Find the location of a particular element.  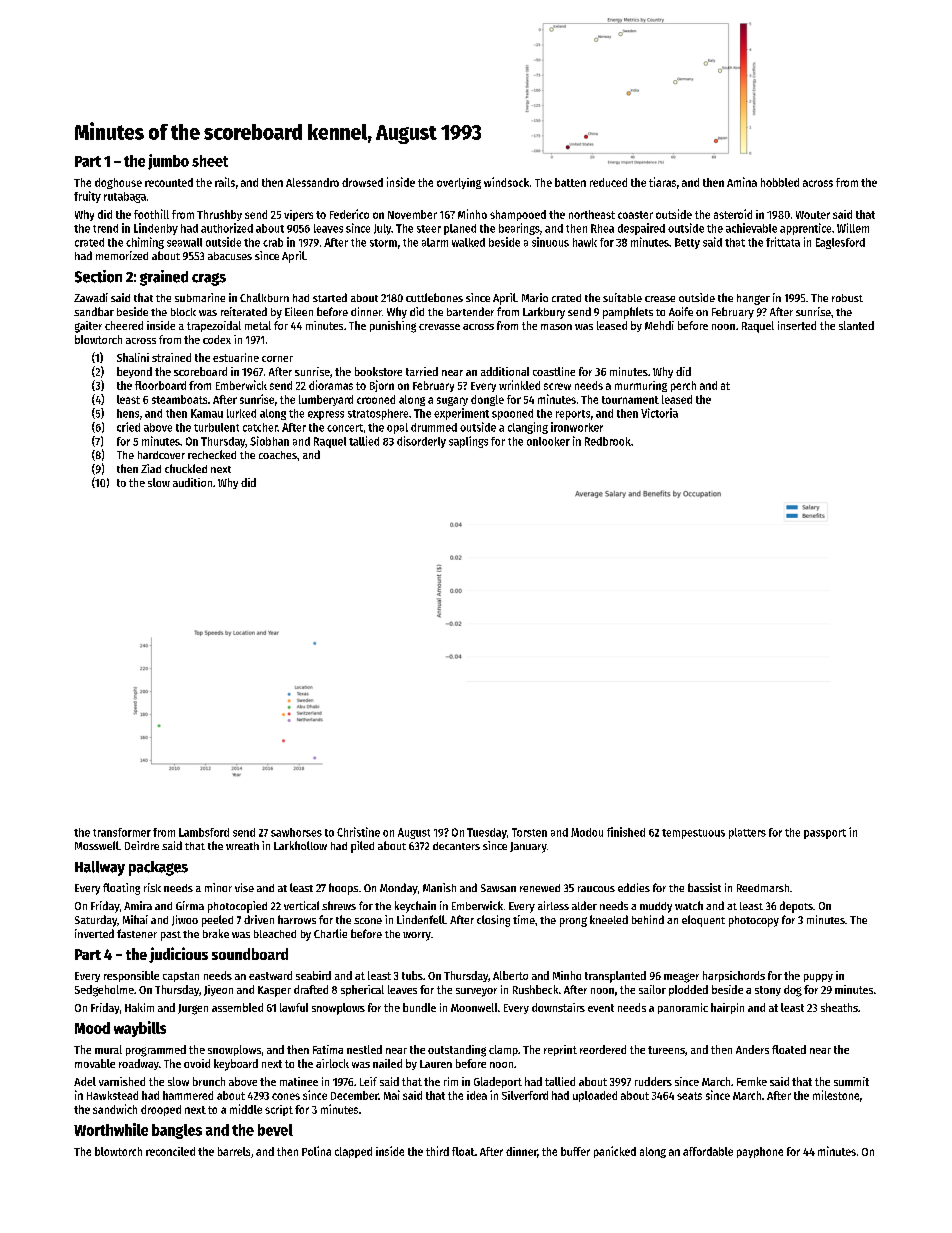

Hallway is located at coordinates (100, 868).
